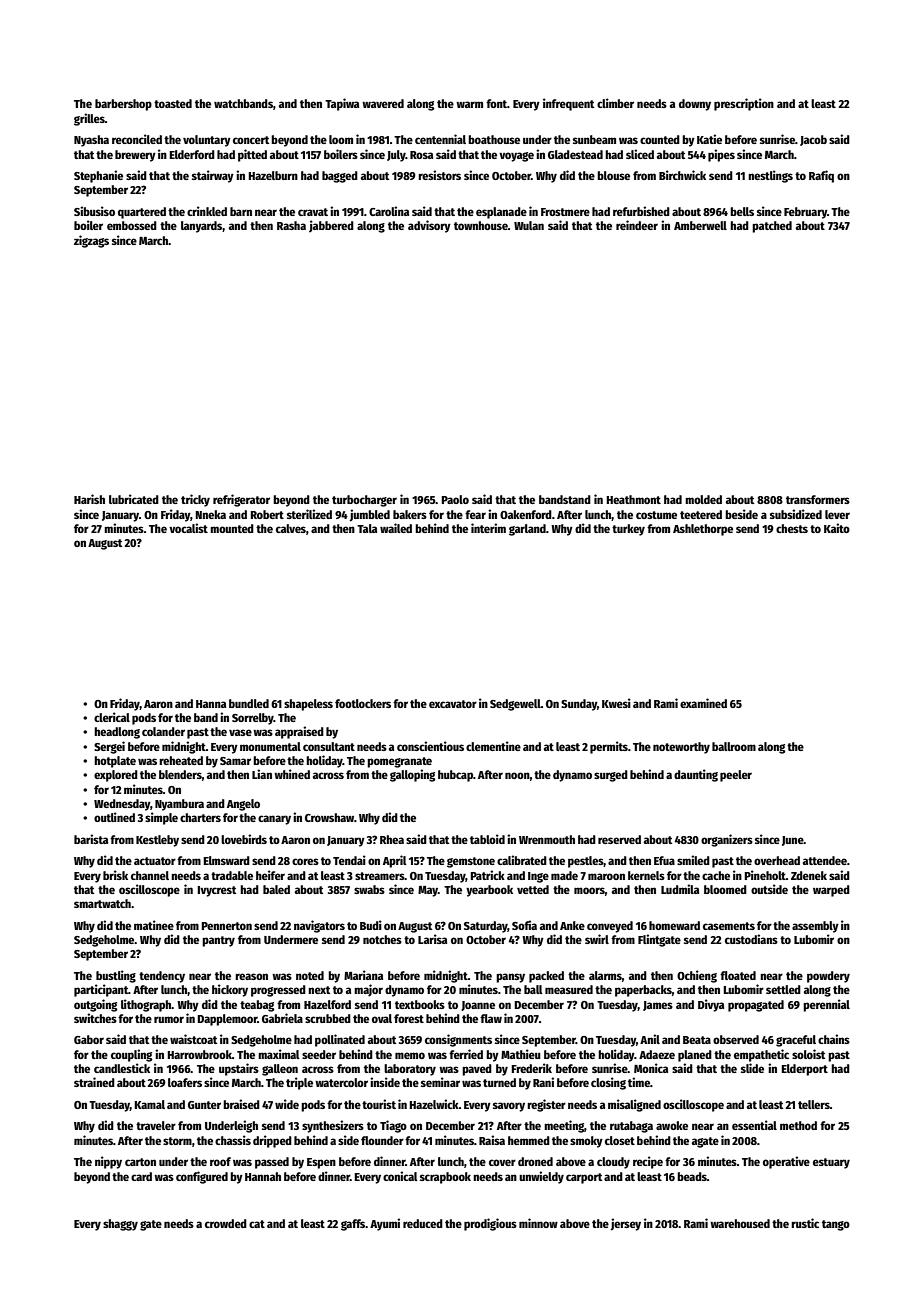 Image resolution: width=924 pixels, height=1308 pixels. Describe the element at coordinates (664, 860) in the page. I see `Efua` at that location.
